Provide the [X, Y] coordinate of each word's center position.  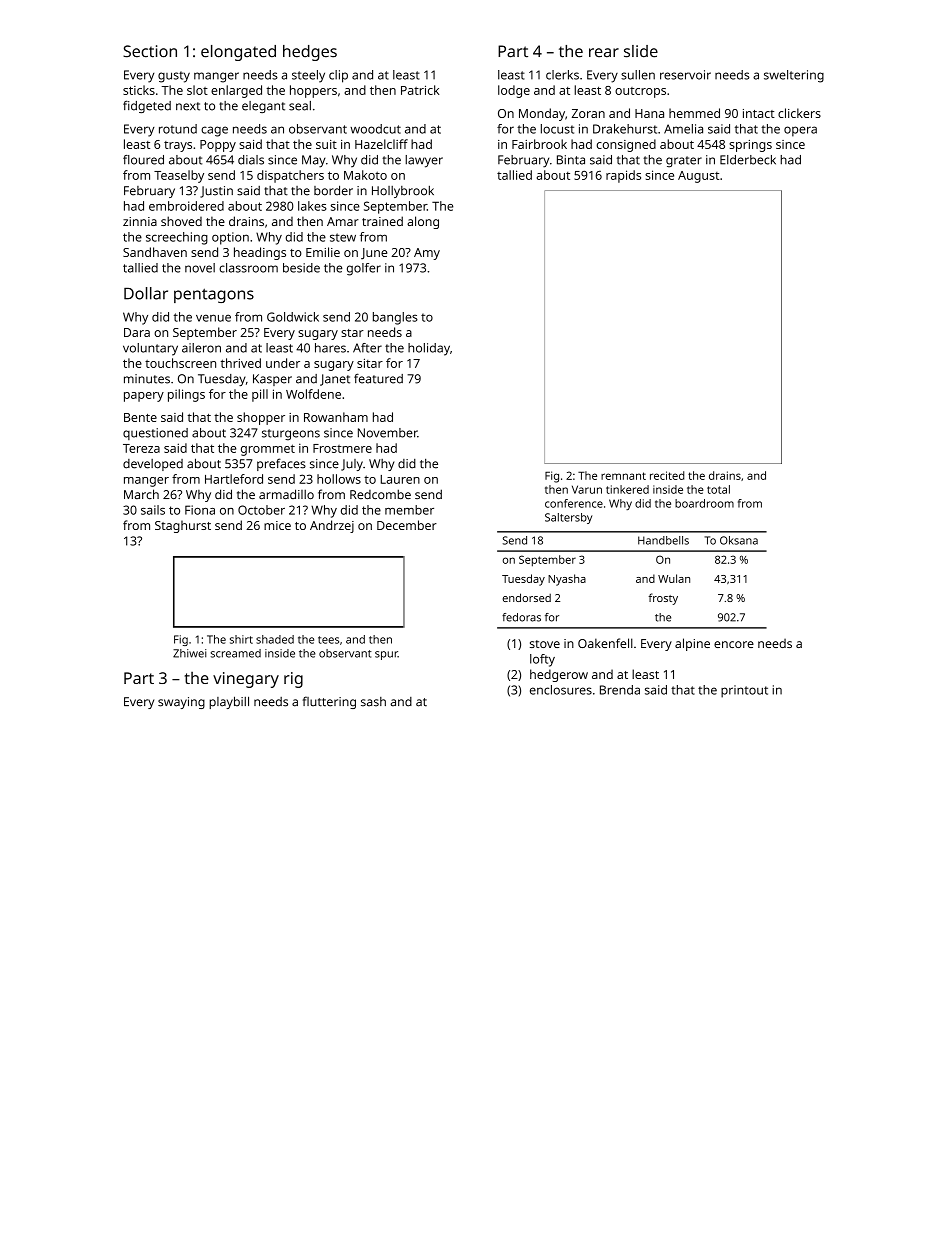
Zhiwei [190, 653]
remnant [623, 476]
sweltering [794, 76]
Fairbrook [539, 144]
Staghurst [183, 526]
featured [378, 378]
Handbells [663, 540]
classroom [248, 268]
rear [604, 53]
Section [150, 51]
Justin [216, 192]
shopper [261, 418]
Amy [427, 254]
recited [667, 475]
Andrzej [332, 526]
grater [684, 162]
